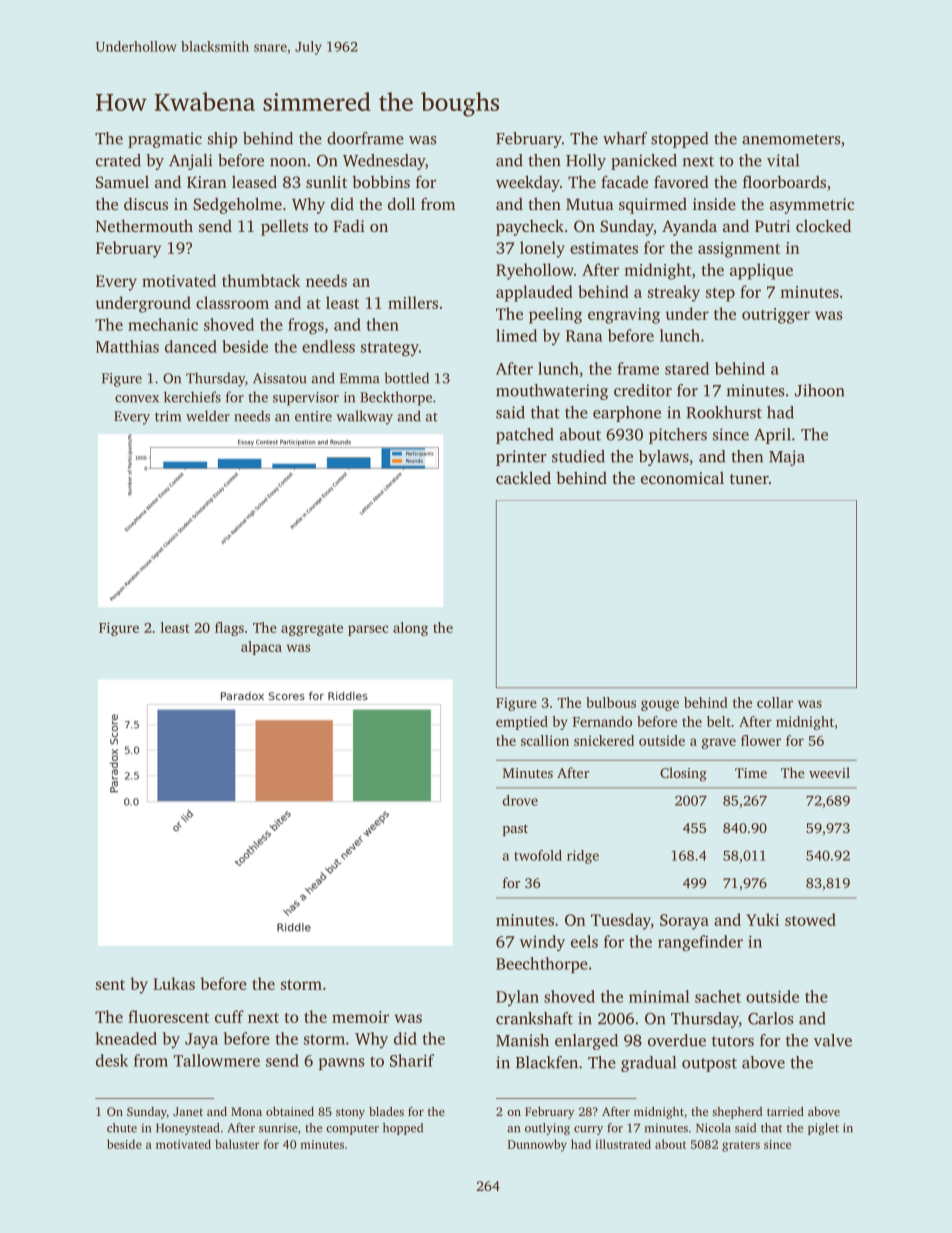  I want to click on chute, so click(122, 1128).
